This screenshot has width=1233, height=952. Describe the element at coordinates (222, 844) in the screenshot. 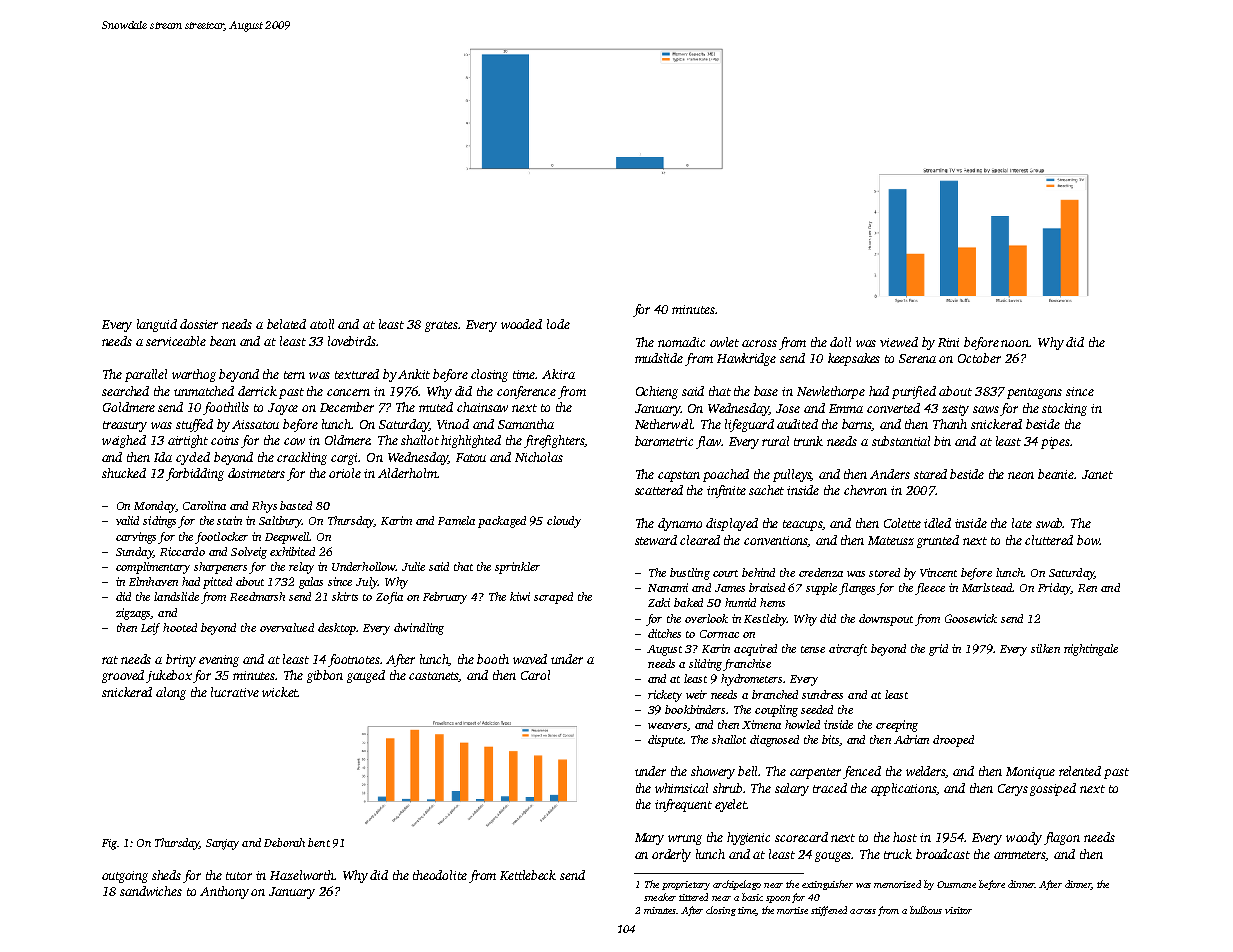

I see `Sanjay` at that location.
